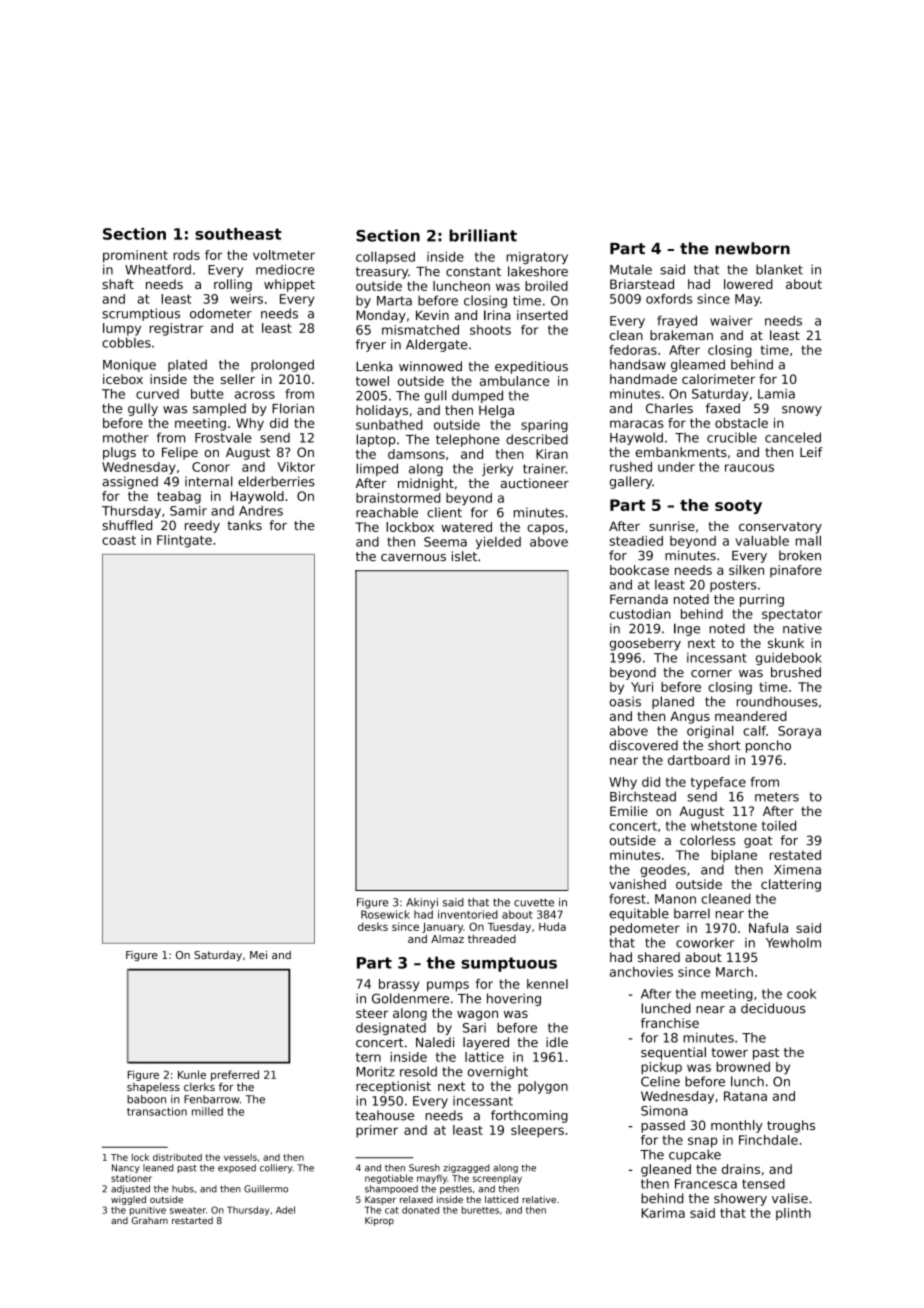 This document has height=1308, width=924. Describe the element at coordinates (153, 1088) in the document. I see `shapeless` at that location.
